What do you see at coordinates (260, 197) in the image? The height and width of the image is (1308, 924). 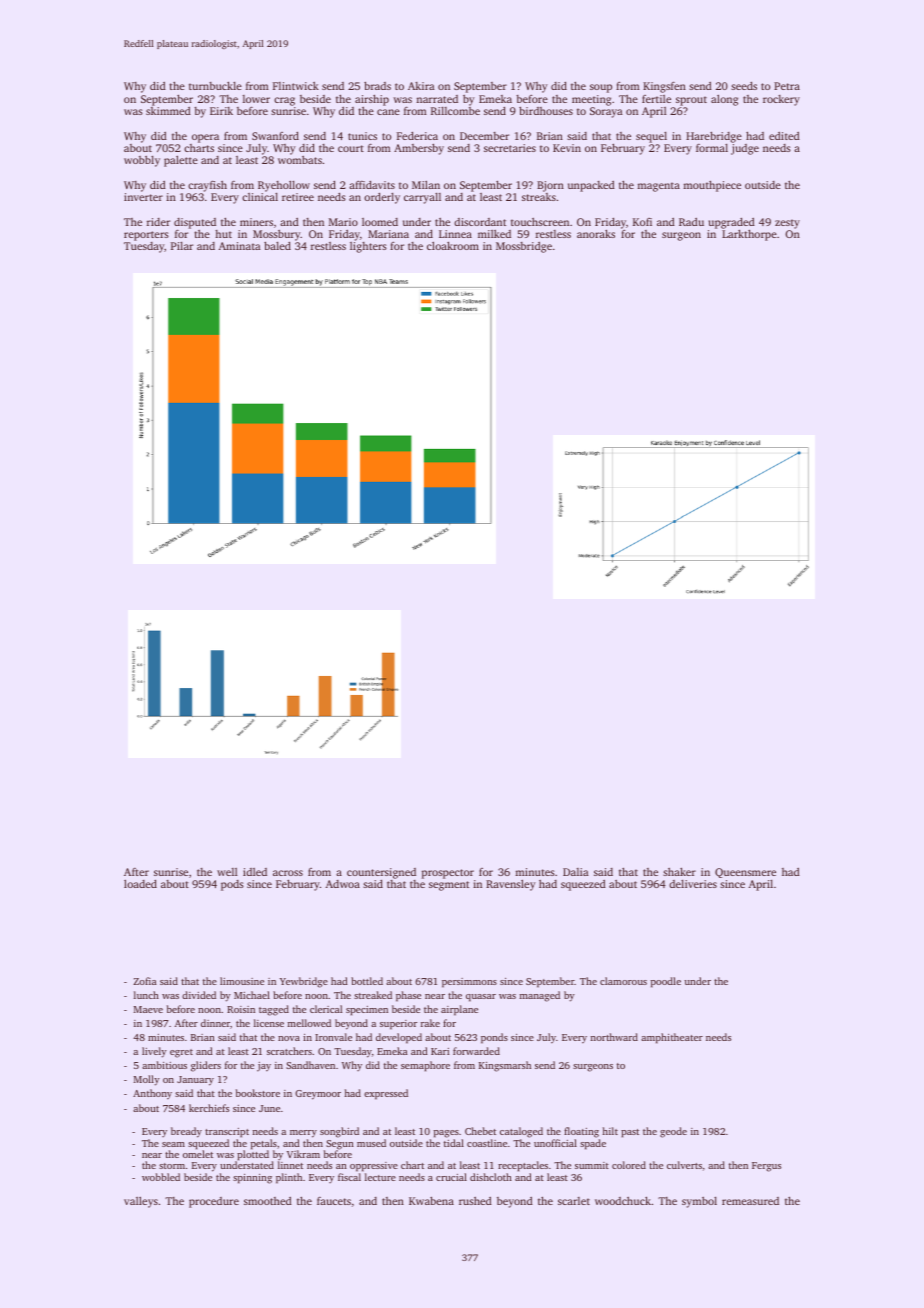 I see `clinical` at bounding box center [260, 197].
